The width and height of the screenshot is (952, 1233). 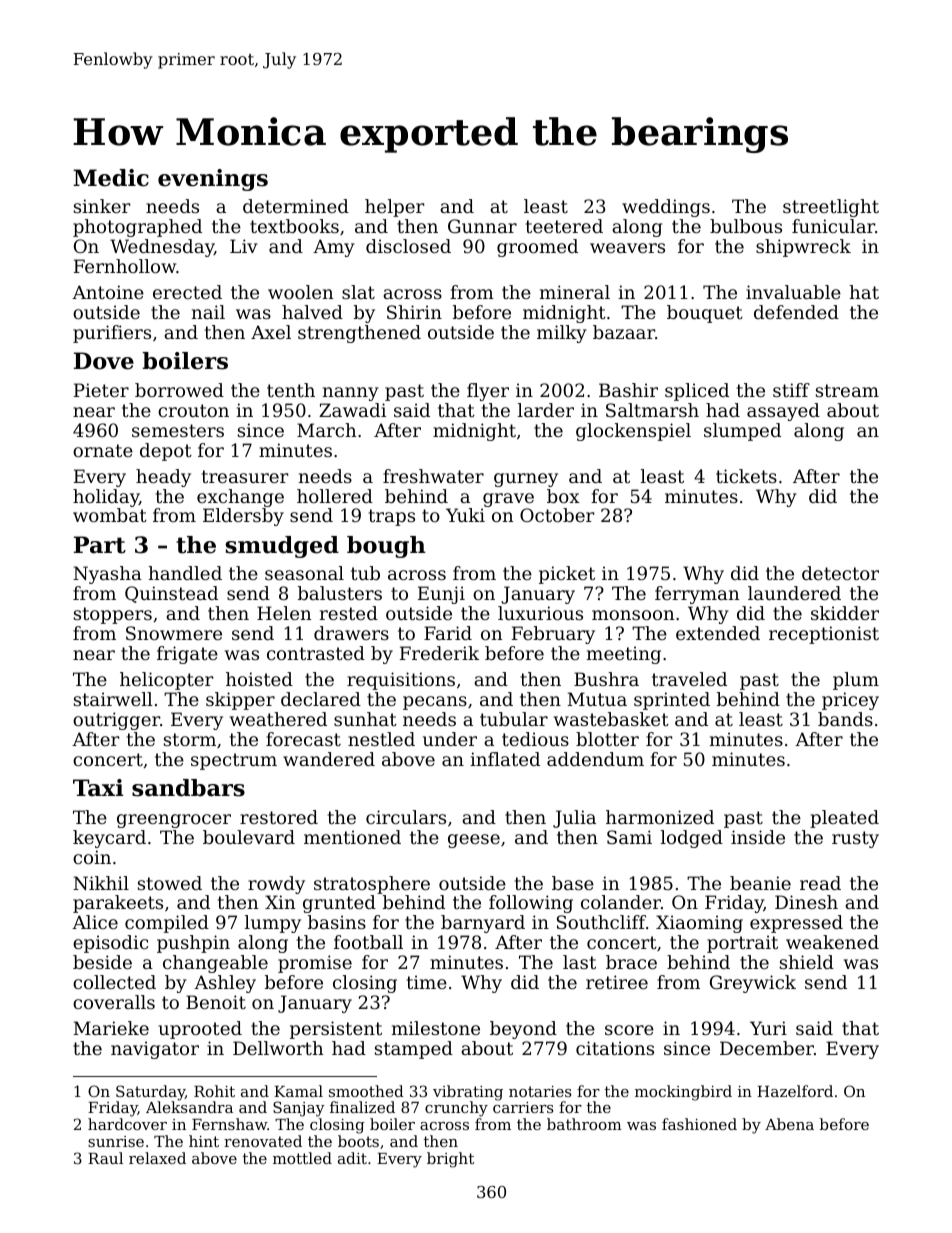 What do you see at coordinates (229, 1124) in the screenshot?
I see `Fernshaw` at bounding box center [229, 1124].
